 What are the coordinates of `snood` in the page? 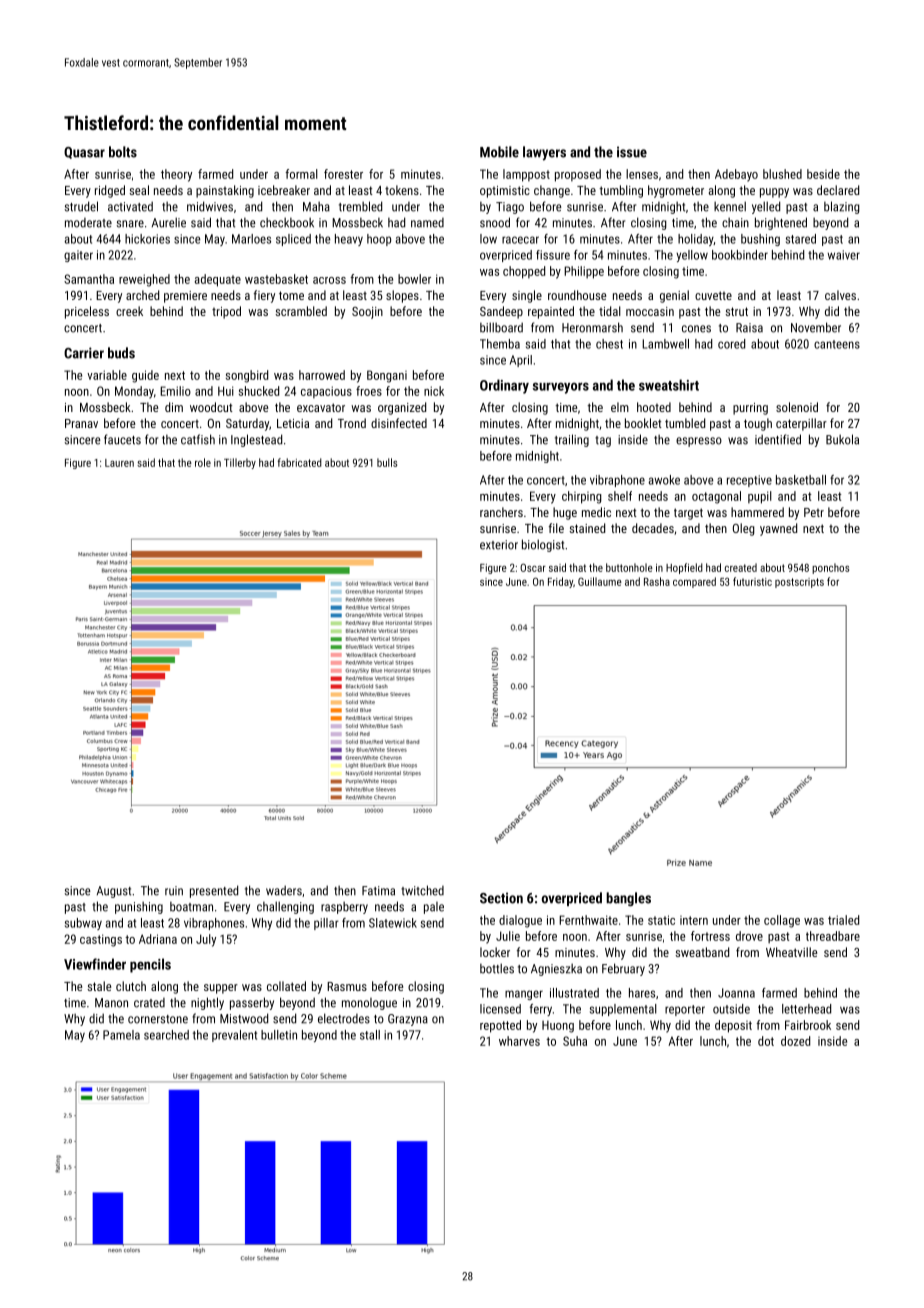 It's located at (495, 222).
